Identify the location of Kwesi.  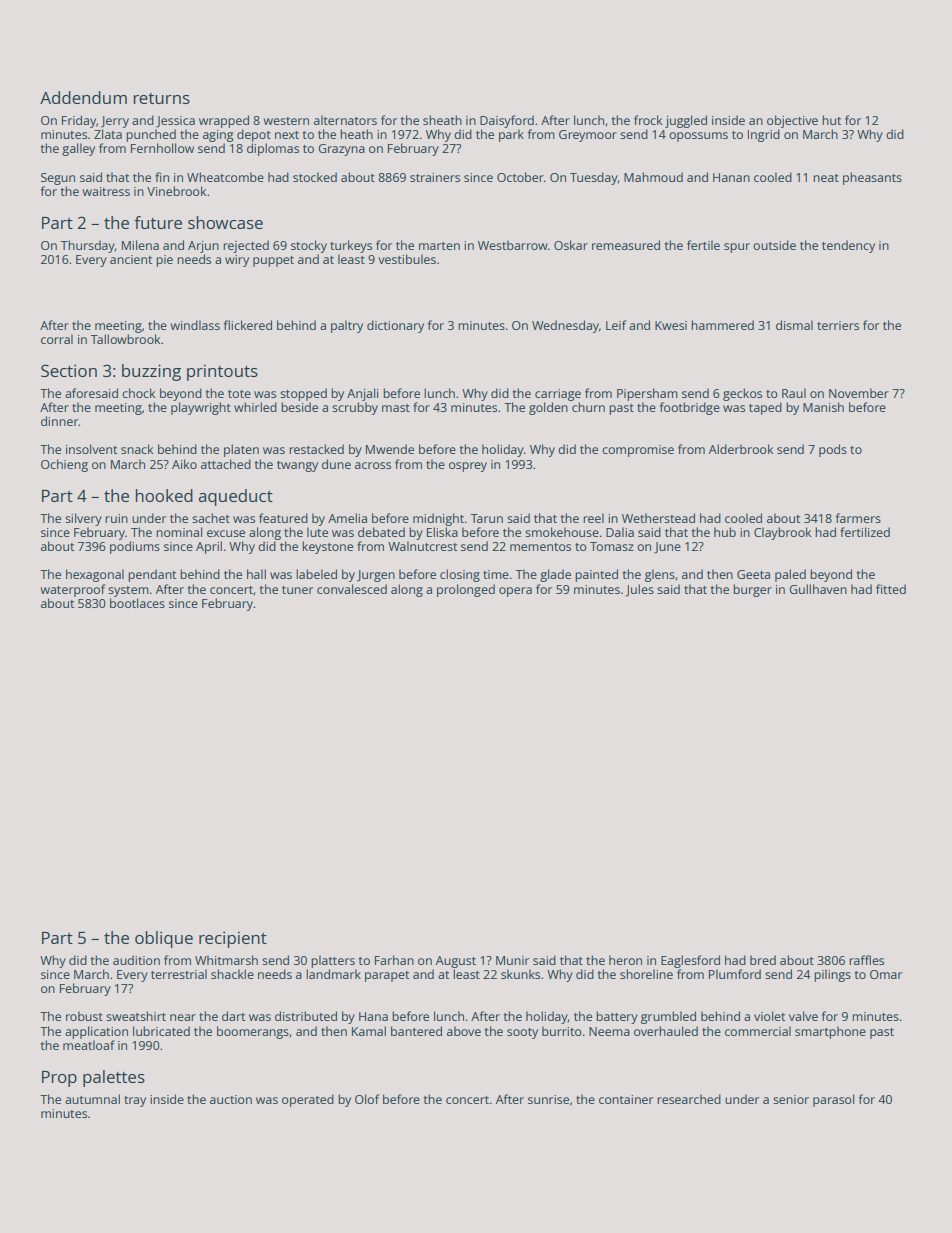
(671, 325).
